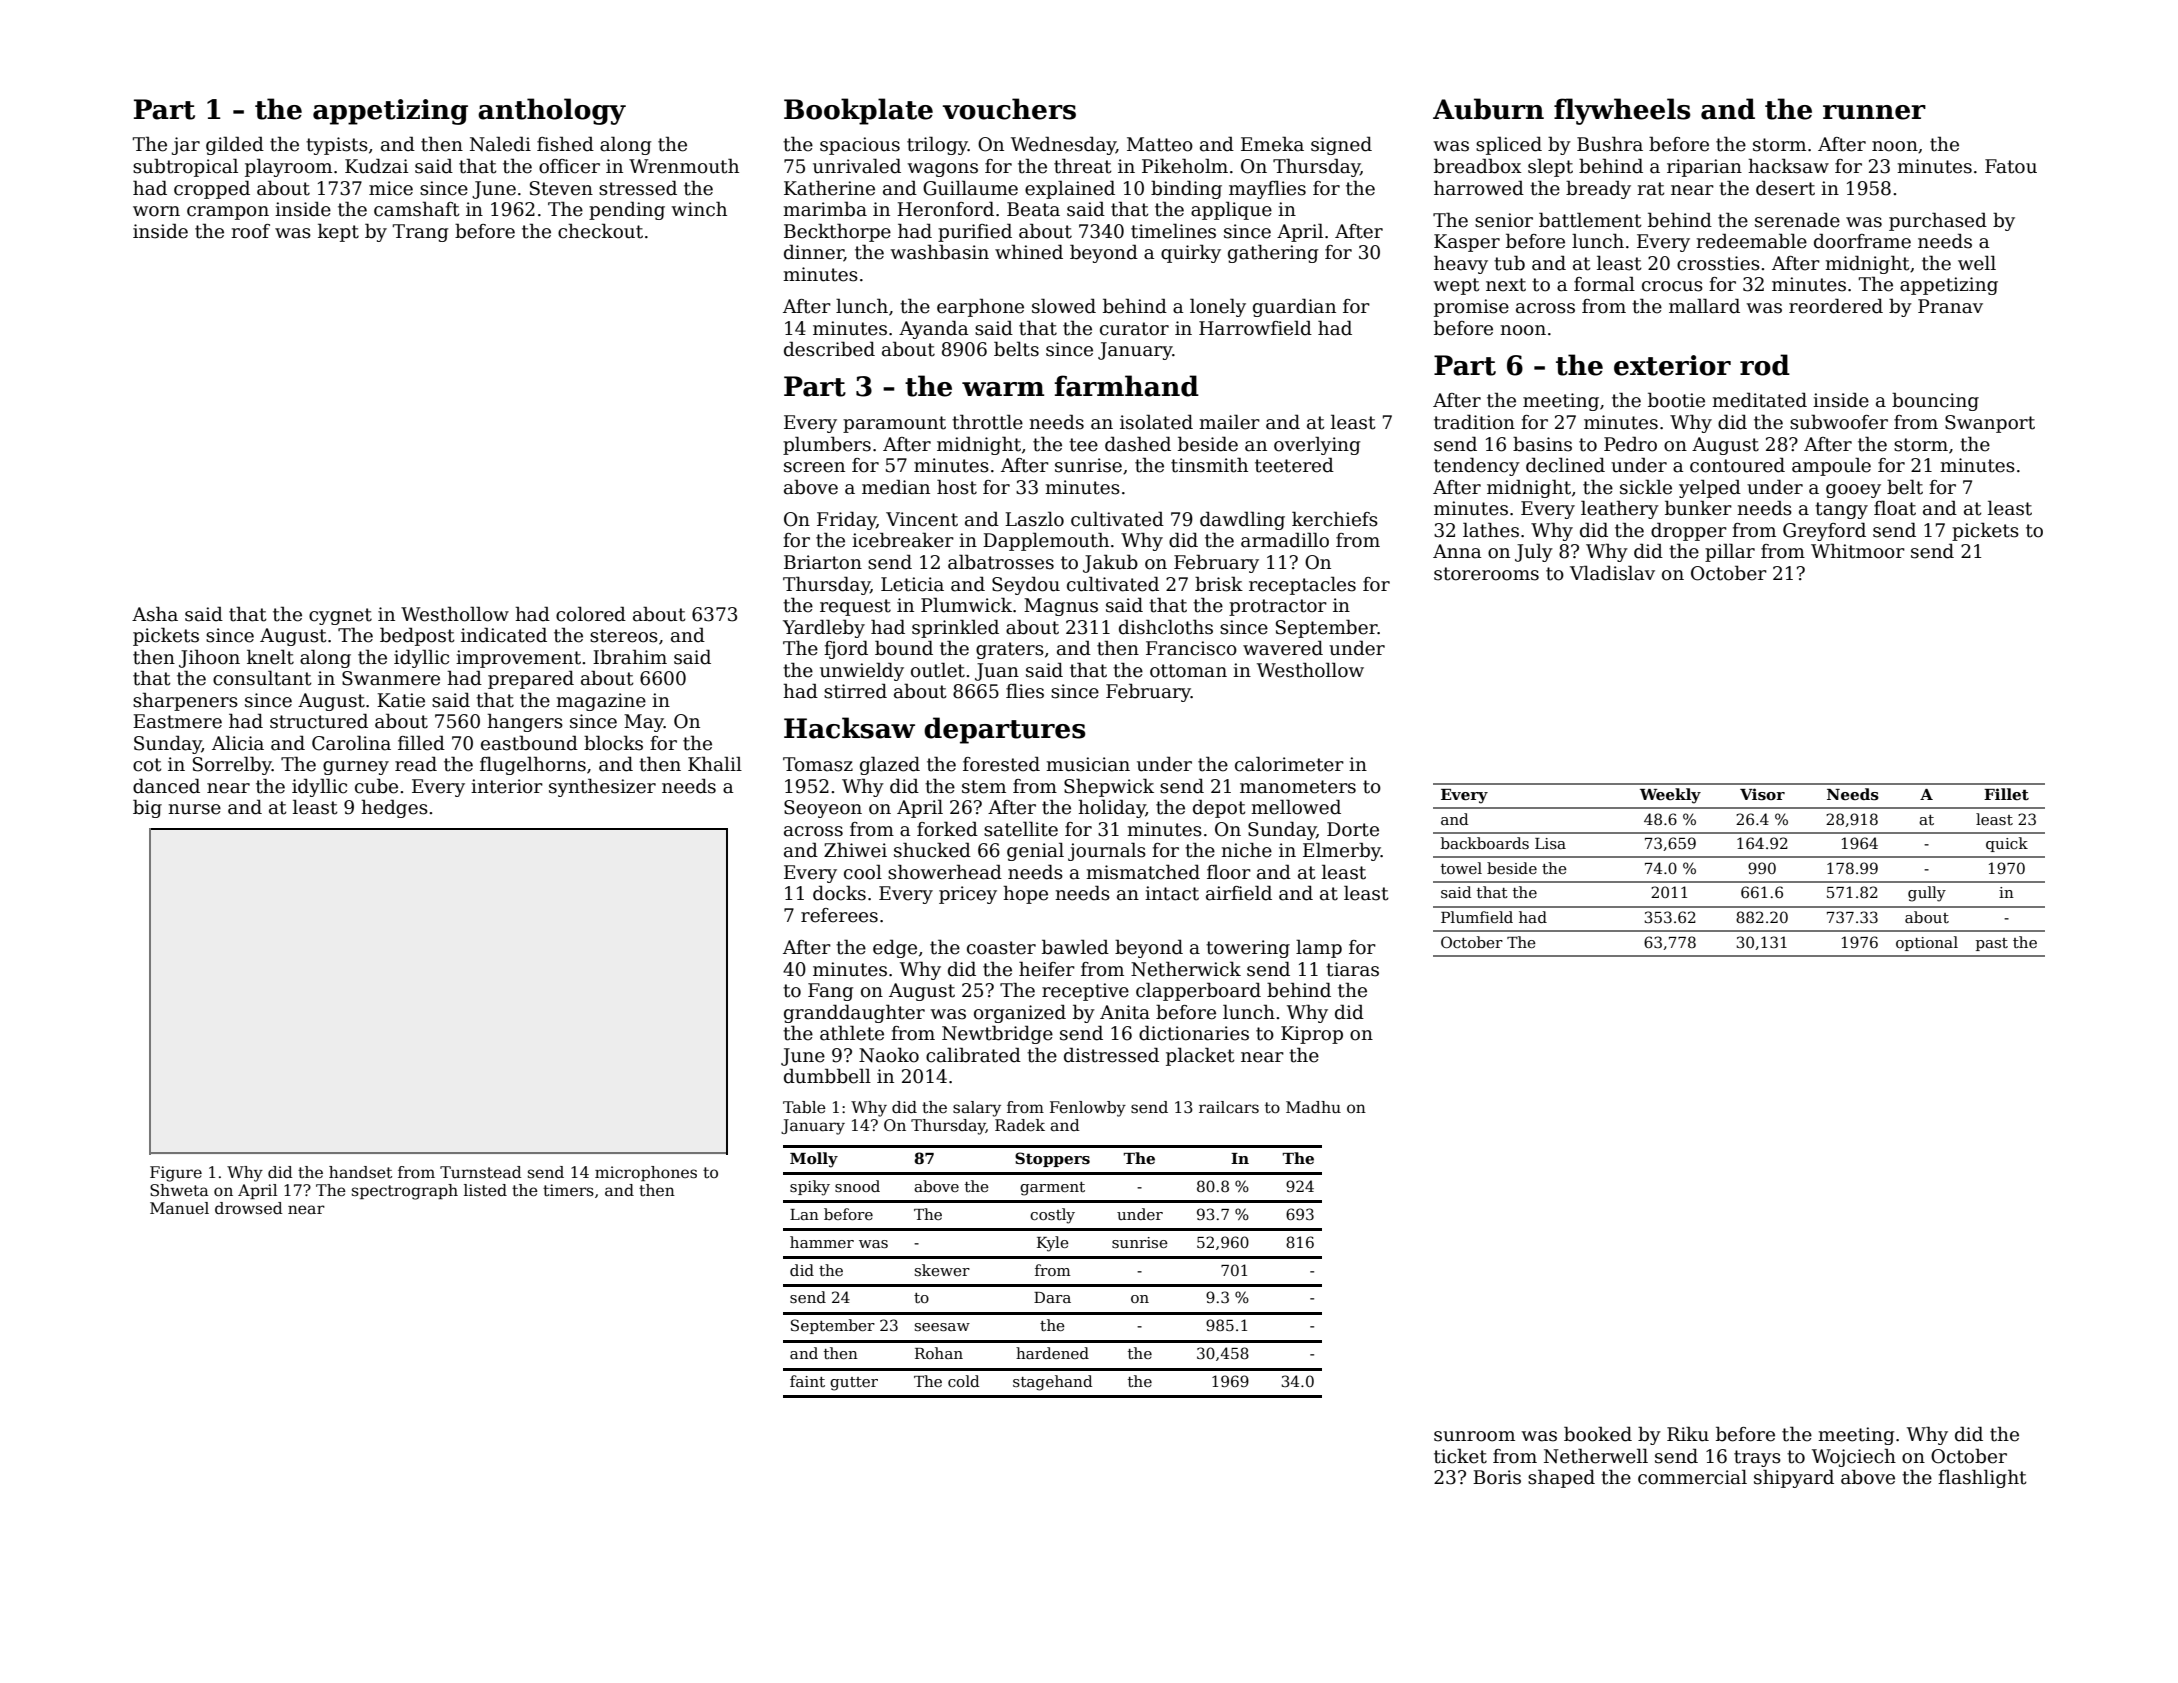  I want to click on niche, so click(1246, 850).
